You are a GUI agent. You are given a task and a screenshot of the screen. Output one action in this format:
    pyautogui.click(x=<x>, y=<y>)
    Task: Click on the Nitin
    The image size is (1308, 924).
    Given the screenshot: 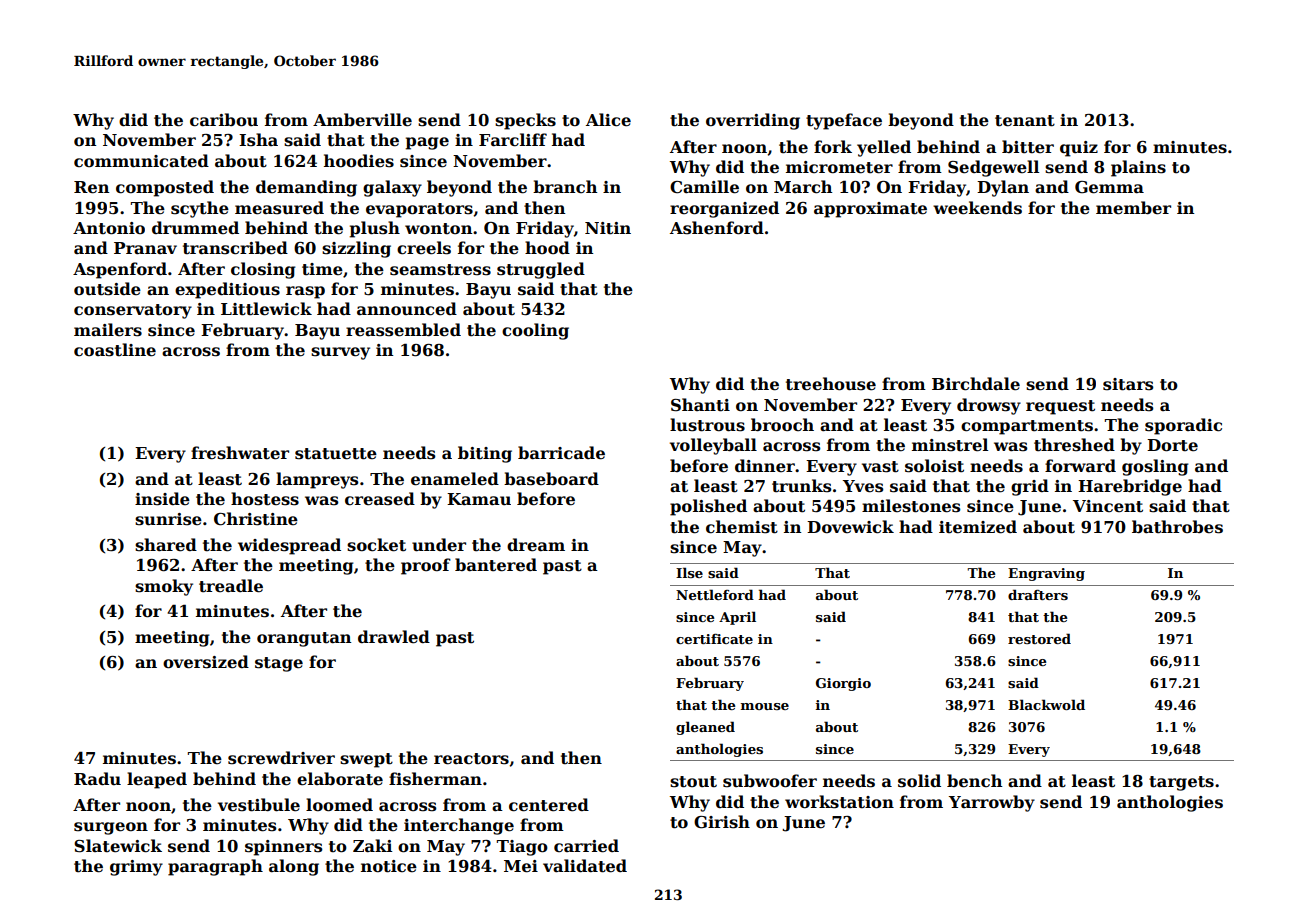 What is the action you would take?
    pyautogui.click(x=608, y=228)
